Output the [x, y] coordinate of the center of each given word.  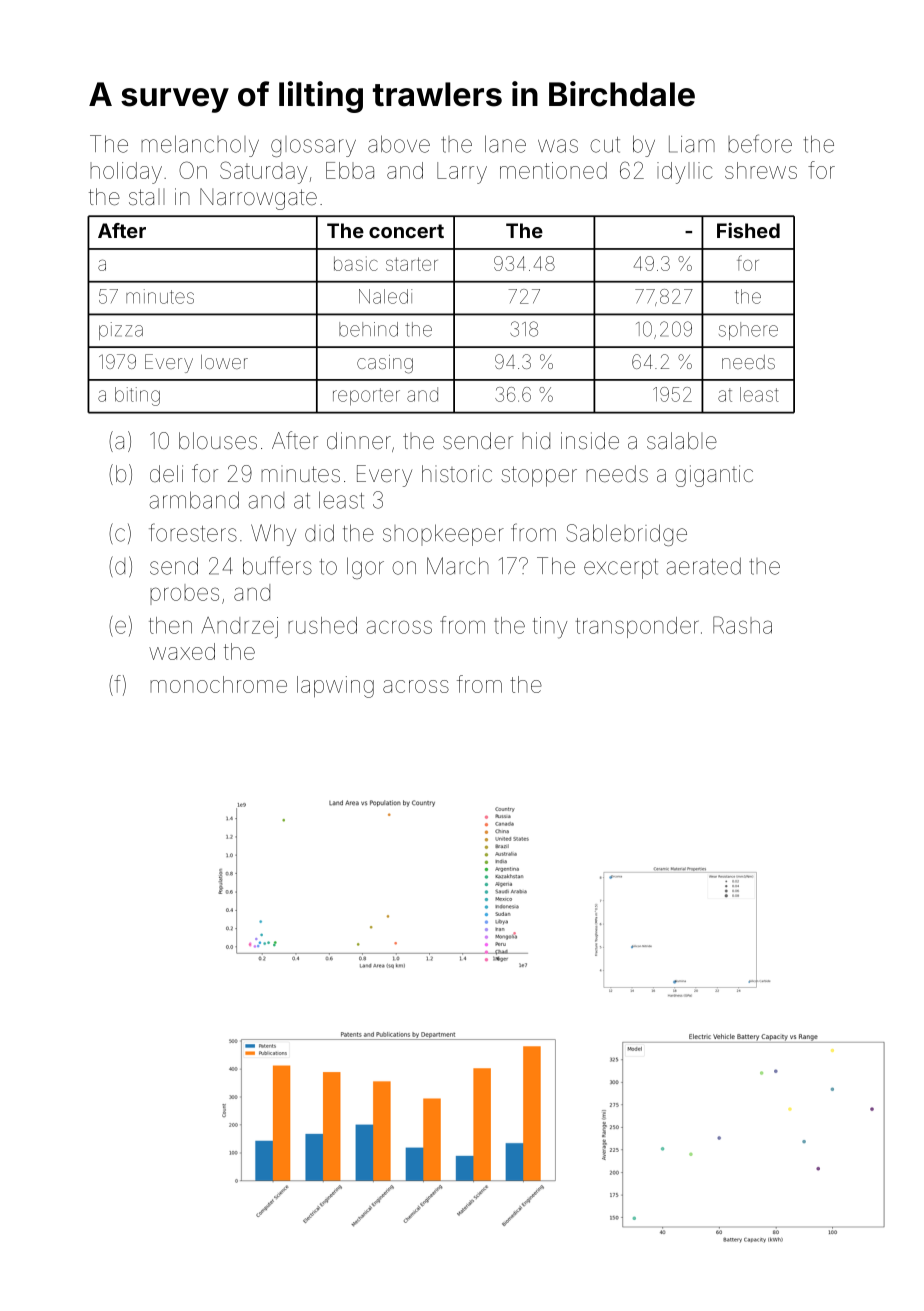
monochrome [218, 684]
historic [457, 474]
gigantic [714, 476]
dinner [359, 440]
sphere [748, 331]
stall [147, 197]
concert [406, 231]
